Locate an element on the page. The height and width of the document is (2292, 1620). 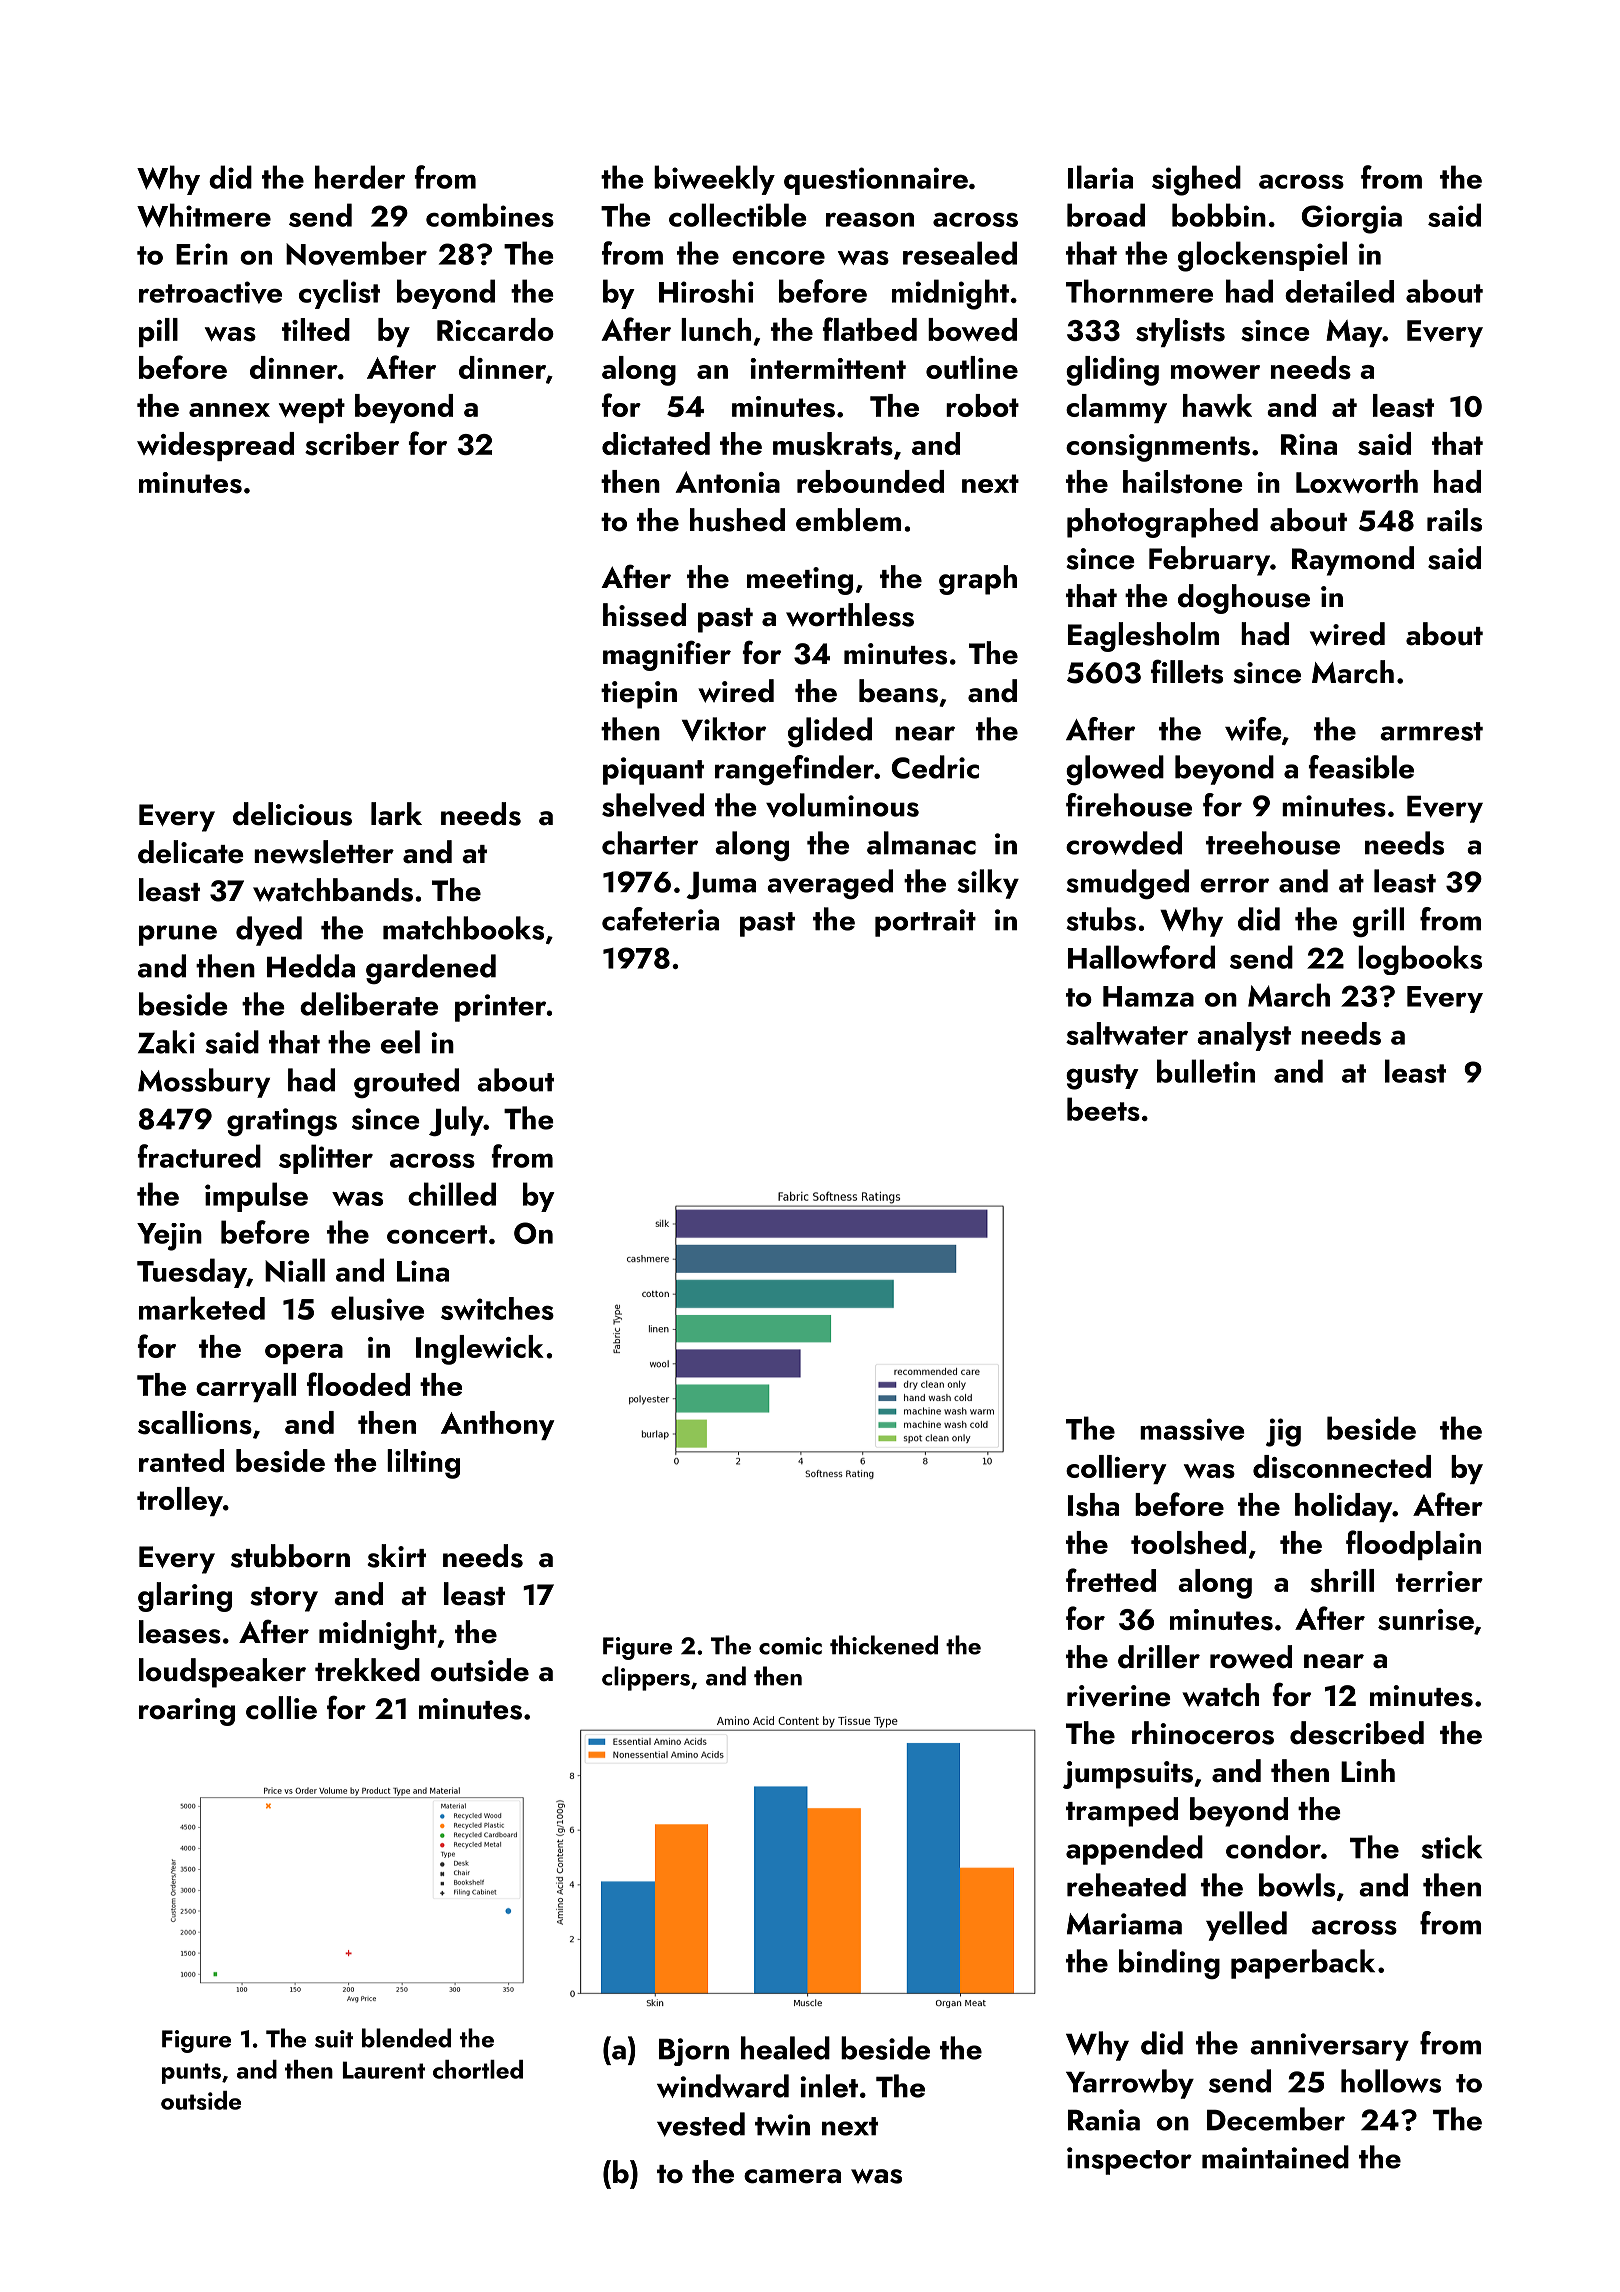
Isha is located at coordinates (1093, 1505).
